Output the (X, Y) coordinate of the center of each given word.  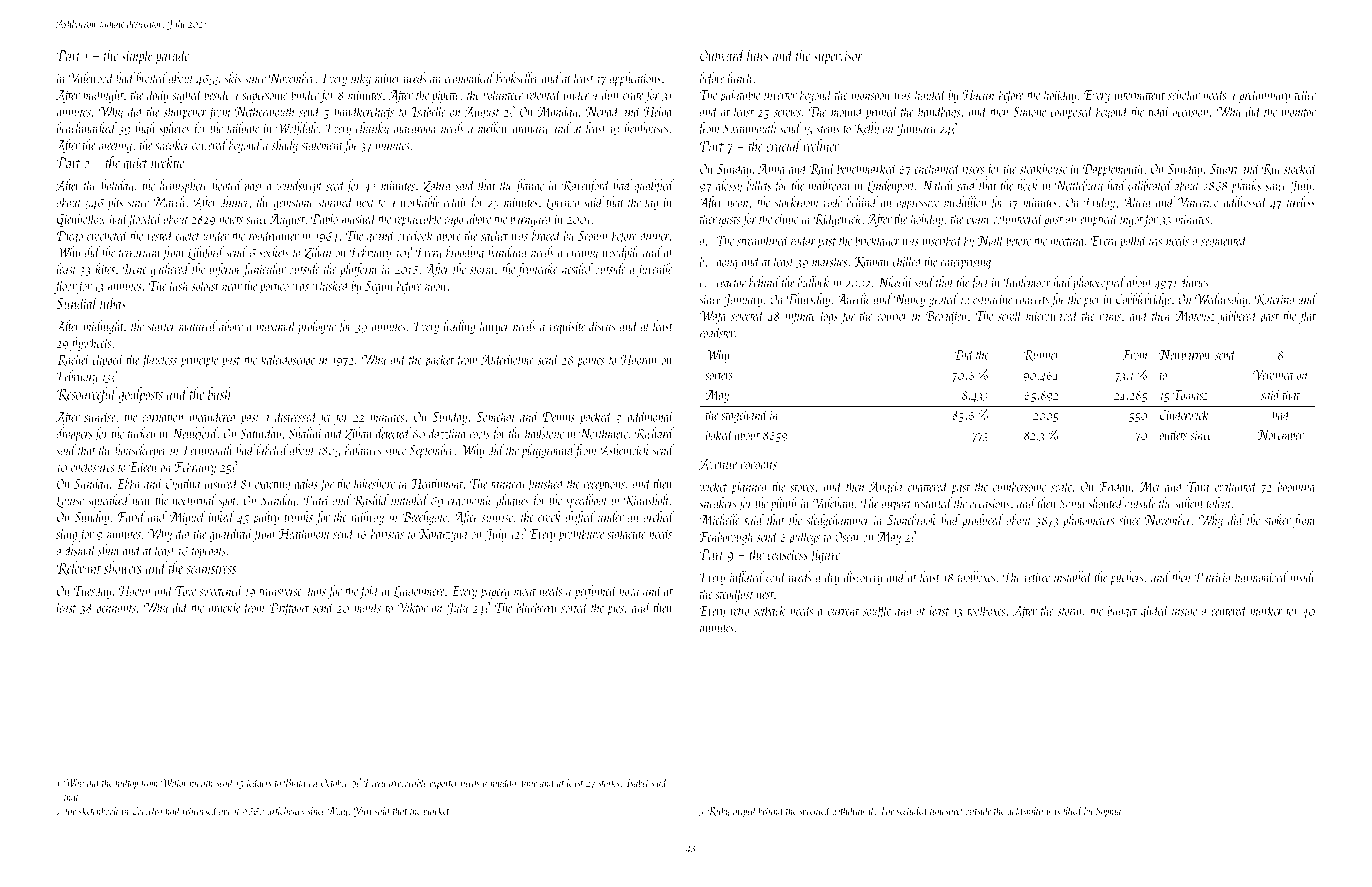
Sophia (1108, 812)
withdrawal (853, 810)
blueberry (537, 608)
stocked (1300, 168)
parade (172, 56)
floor (65, 286)
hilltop (126, 783)
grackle (224, 608)
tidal (1159, 111)
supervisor (838, 58)
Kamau (872, 262)
